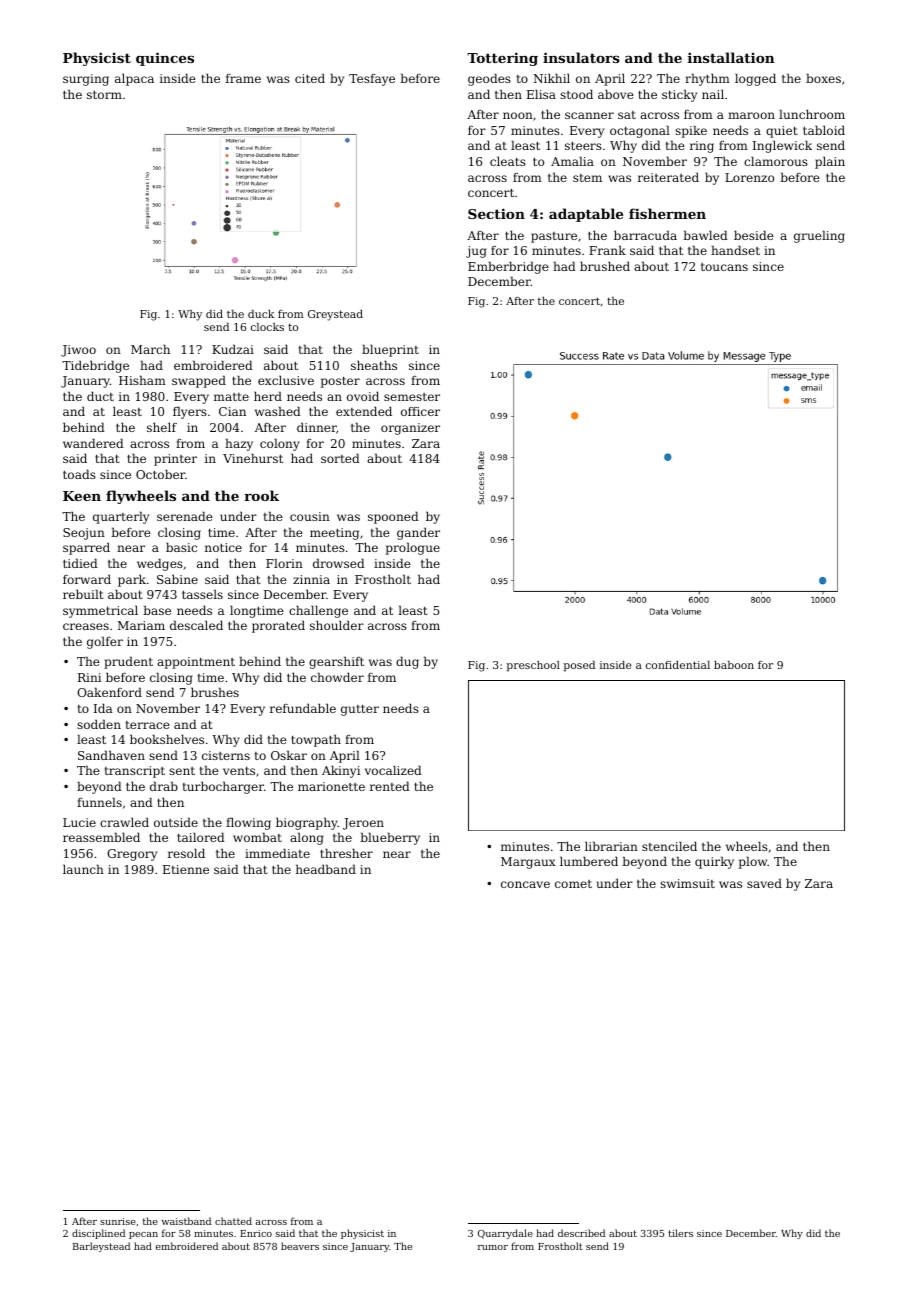  Describe the element at coordinates (340, 382) in the document. I see `poster` at that location.
